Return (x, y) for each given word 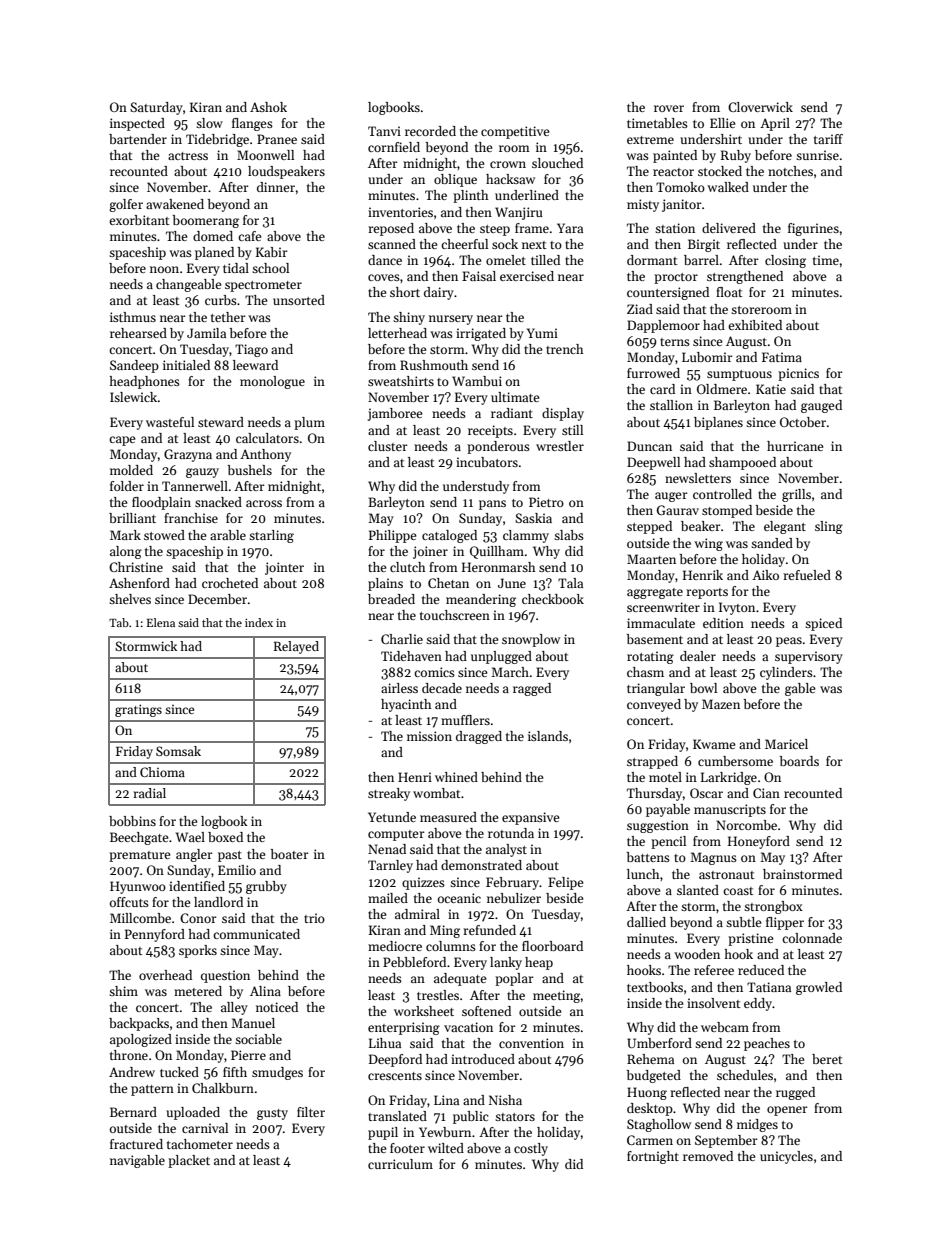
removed (708, 1156)
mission (429, 736)
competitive (515, 132)
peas (789, 642)
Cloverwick (760, 107)
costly (531, 1149)
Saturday (156, 108)
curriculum (400, 1164)
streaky (389, 794)
